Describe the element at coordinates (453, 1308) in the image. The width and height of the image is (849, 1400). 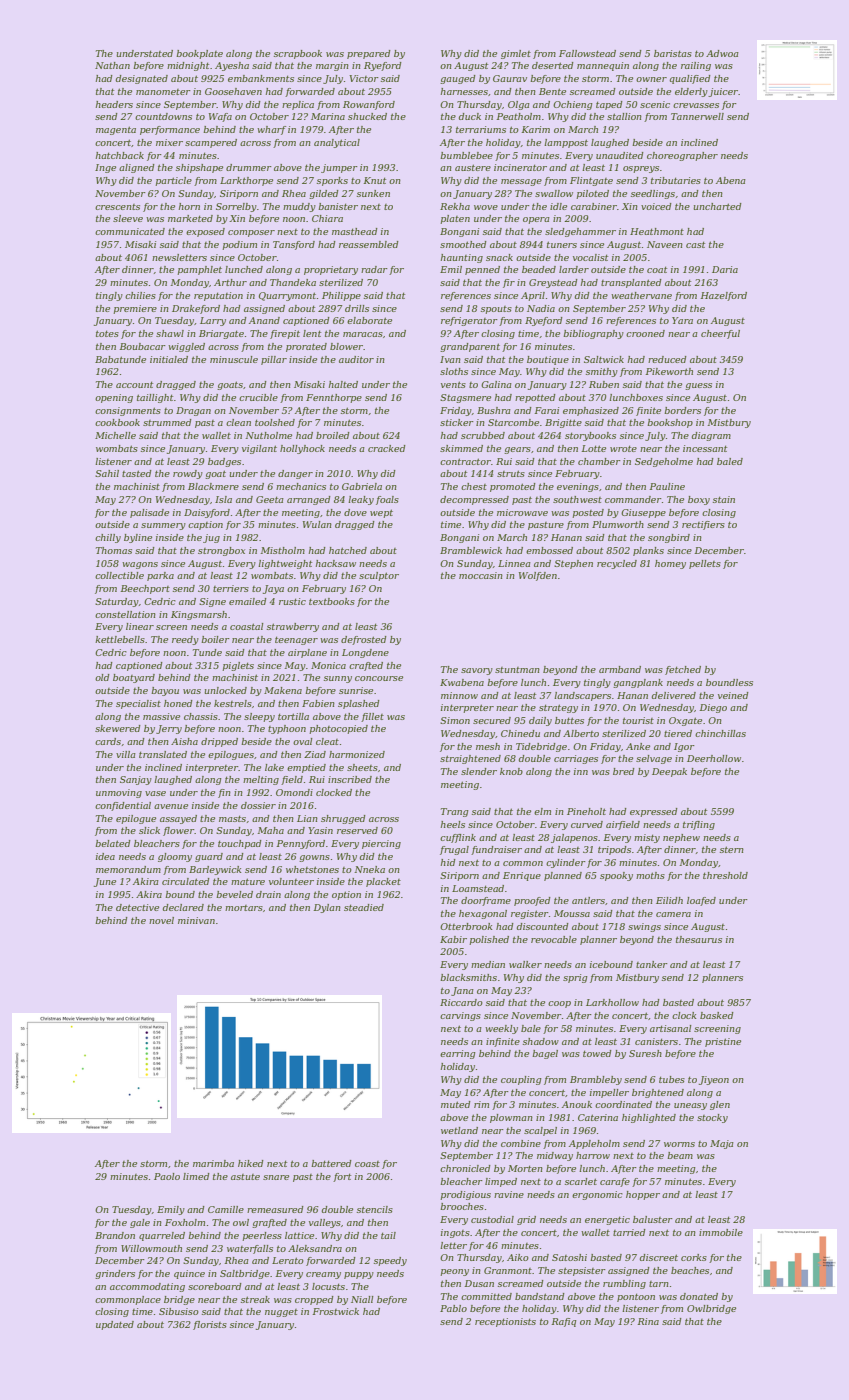
I see `Pablo` at that location.
